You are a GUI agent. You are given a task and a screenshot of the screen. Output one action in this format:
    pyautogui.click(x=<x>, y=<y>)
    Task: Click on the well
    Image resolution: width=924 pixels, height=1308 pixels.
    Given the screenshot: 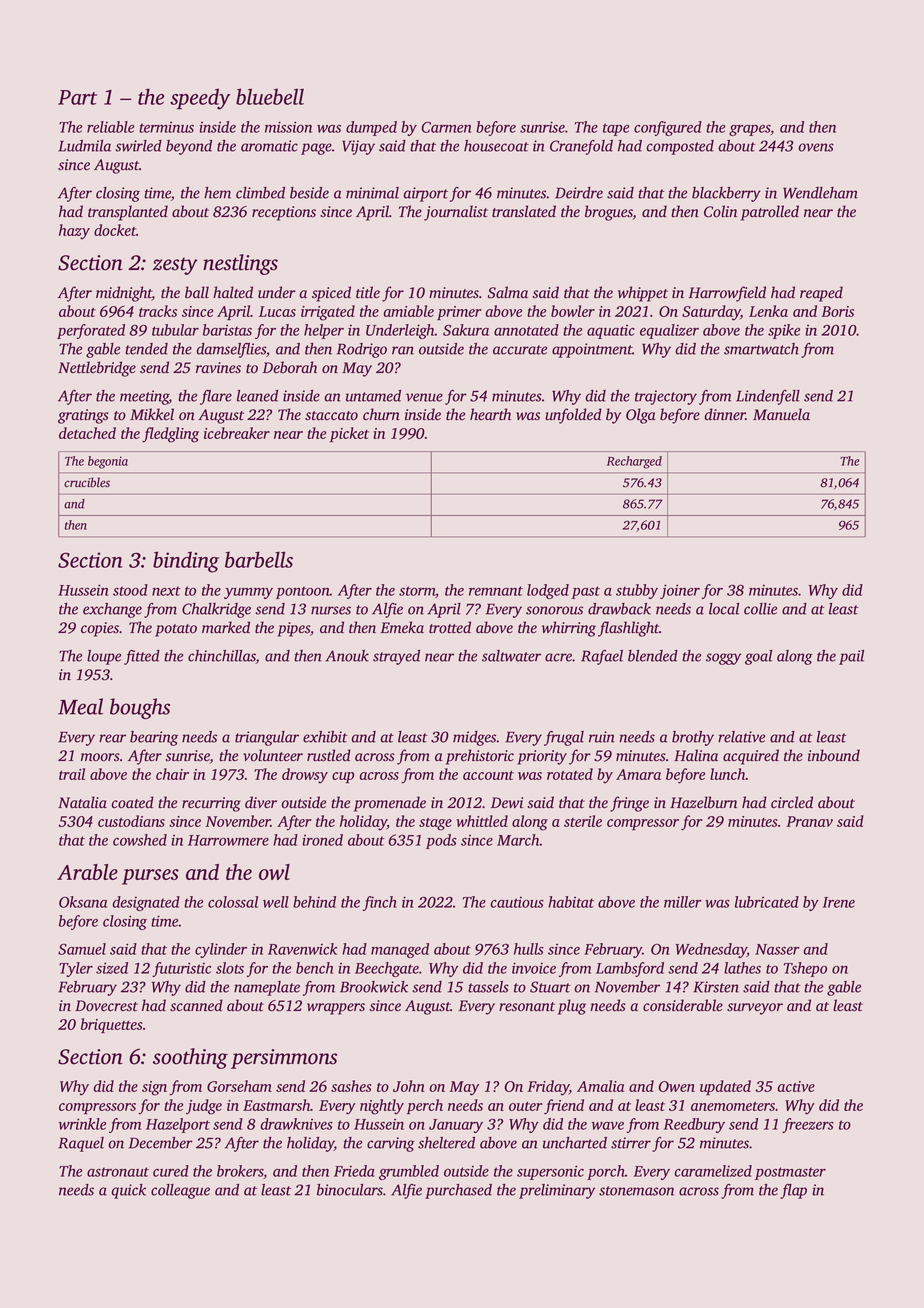 What is the action you would take?
    pyautogui.click(x=276, y=902)
